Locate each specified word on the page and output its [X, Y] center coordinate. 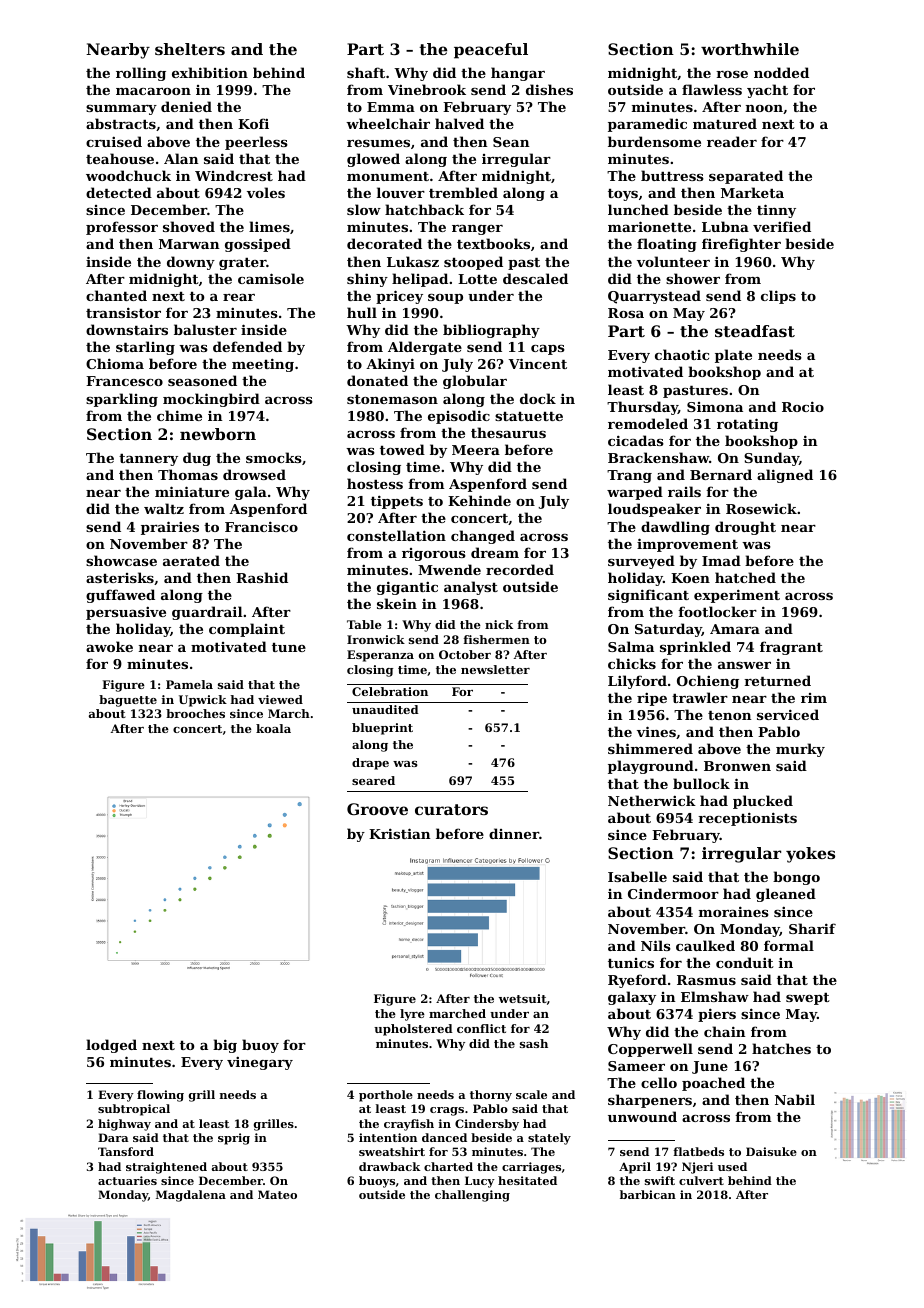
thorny [491, 1096]
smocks [274, 457]
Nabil [795, 1099]
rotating [747, 425]
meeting [263, 365]
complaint [247, 630]
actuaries [127, 1180]
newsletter [495, 669]
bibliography [491, 331]
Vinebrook [427, 89]
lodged [111, 1046]
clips [778, 297]
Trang [629, 476]
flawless [712, 89]
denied [186, 106]
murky [800, 750]
